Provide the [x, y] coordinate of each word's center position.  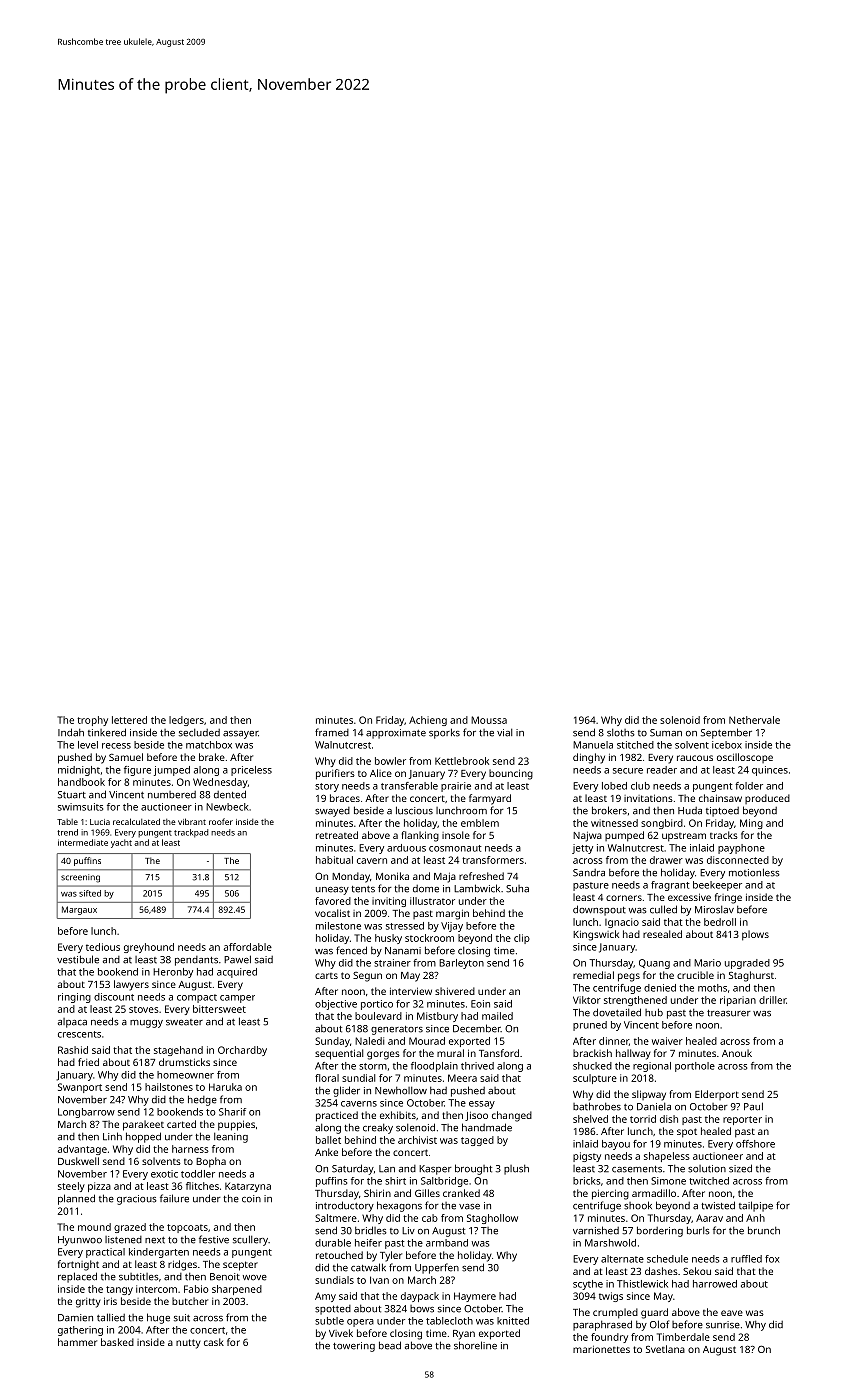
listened [123, 1240]
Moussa [489, 720]
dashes [661, 1271]
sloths [621, 732]
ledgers [186, 721]
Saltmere [336, 1218]
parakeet [143, 1125]
